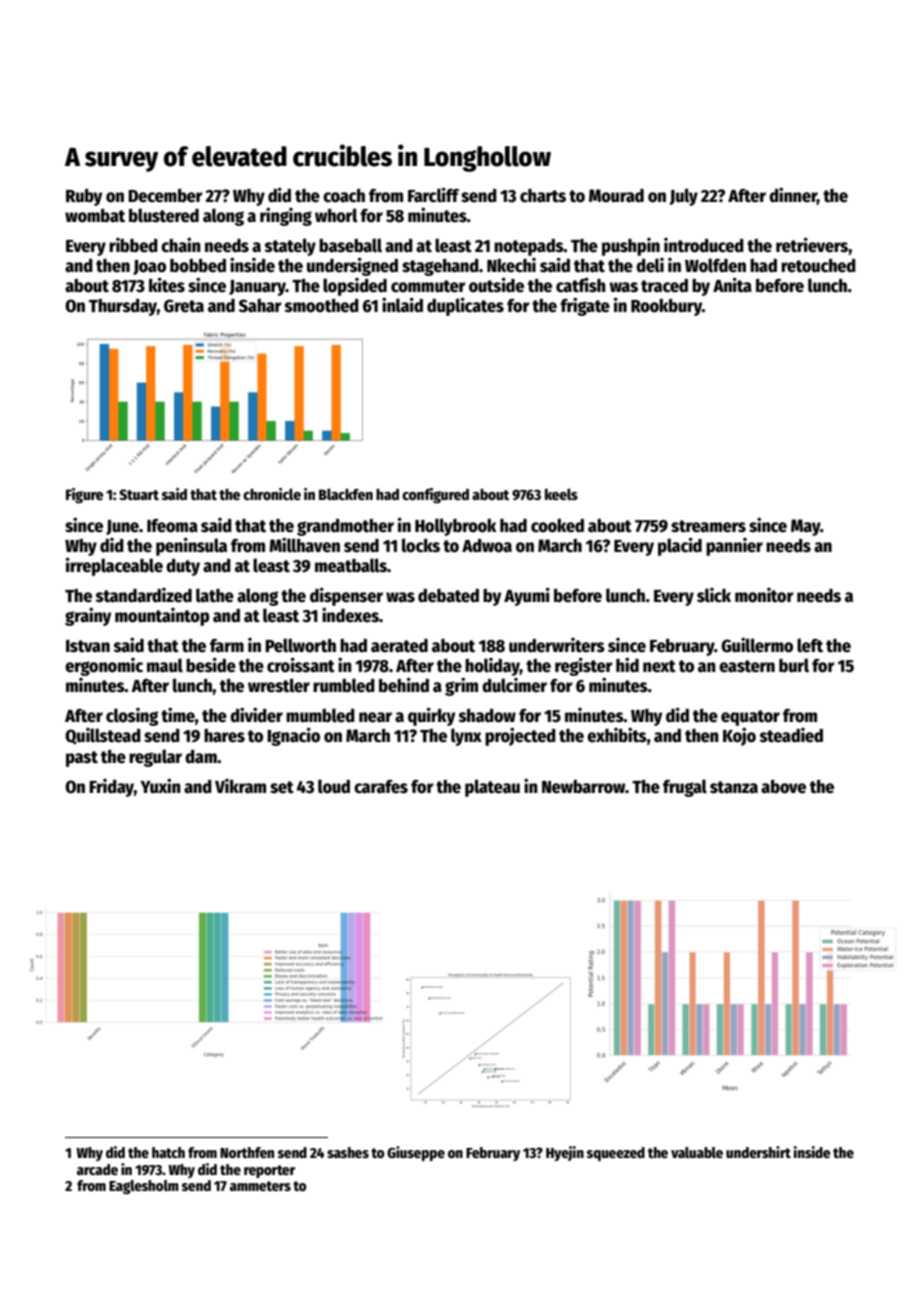 The height and width of the screenshot is (1314, 924). Describe the element at coordinates (82, 759) in the screenshot. I see `past` at that location.
